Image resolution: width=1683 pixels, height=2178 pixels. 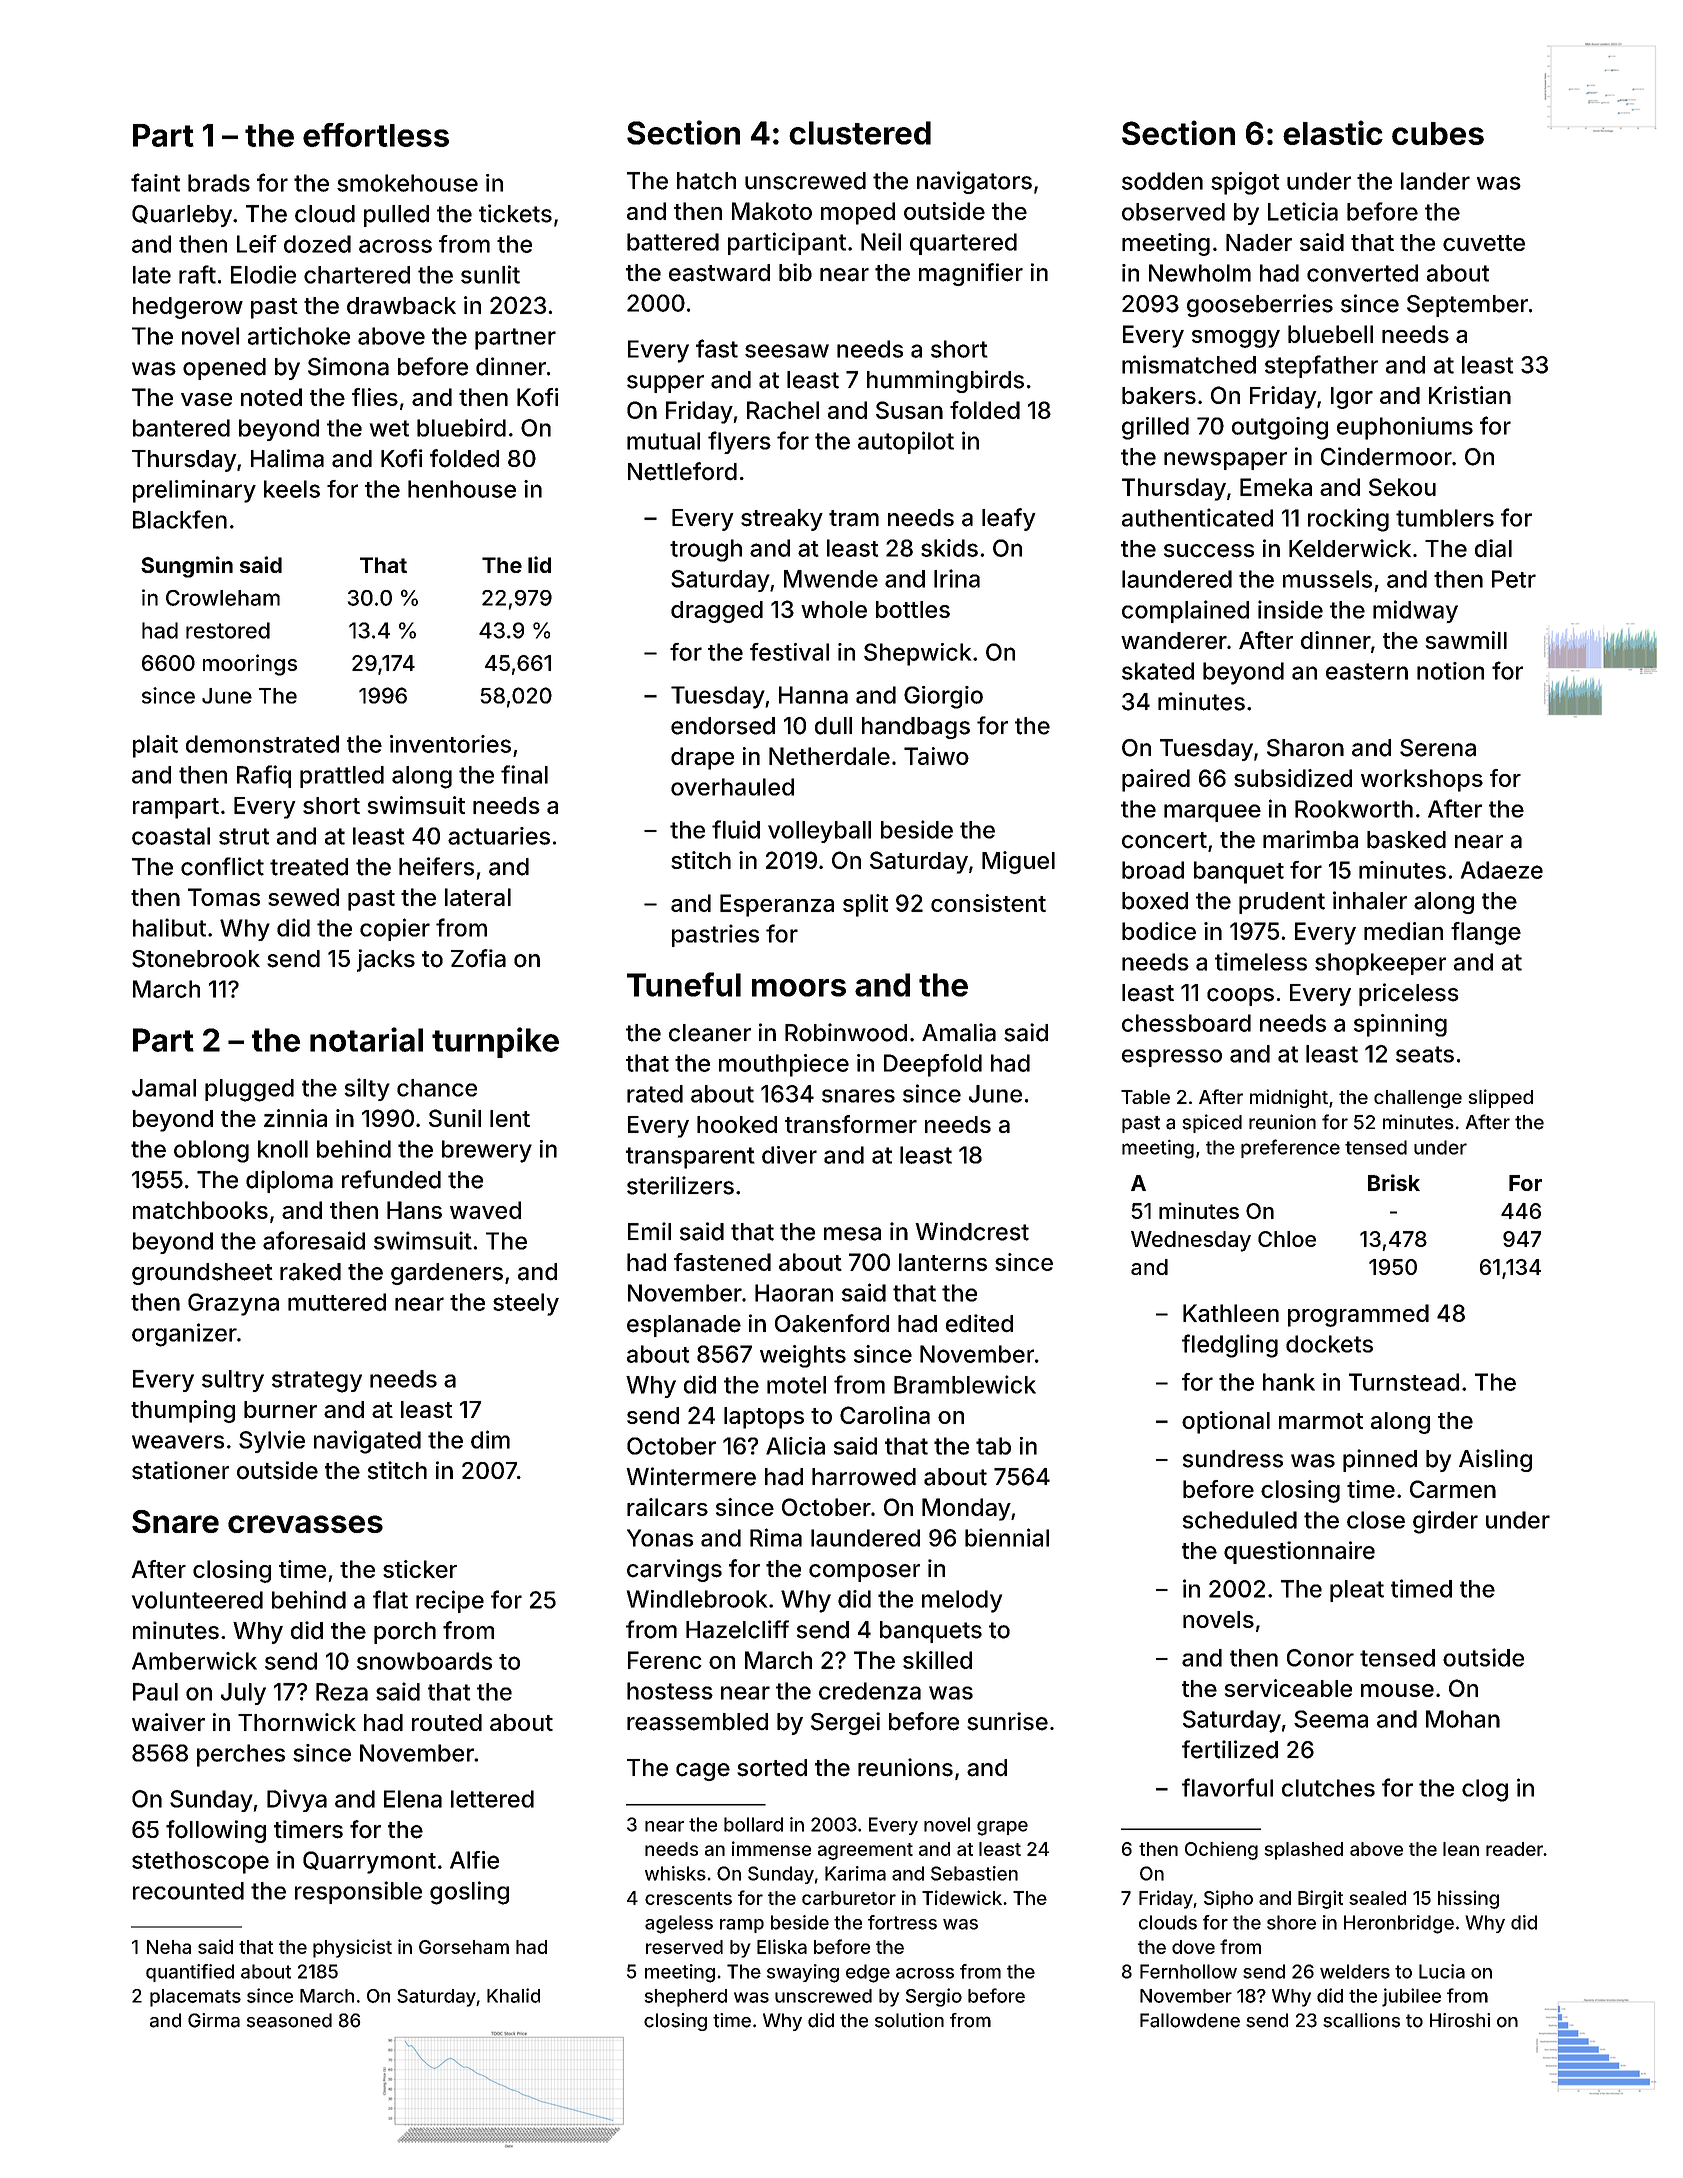 I want to click on Adaeze, so click(x=1502, y=870).
